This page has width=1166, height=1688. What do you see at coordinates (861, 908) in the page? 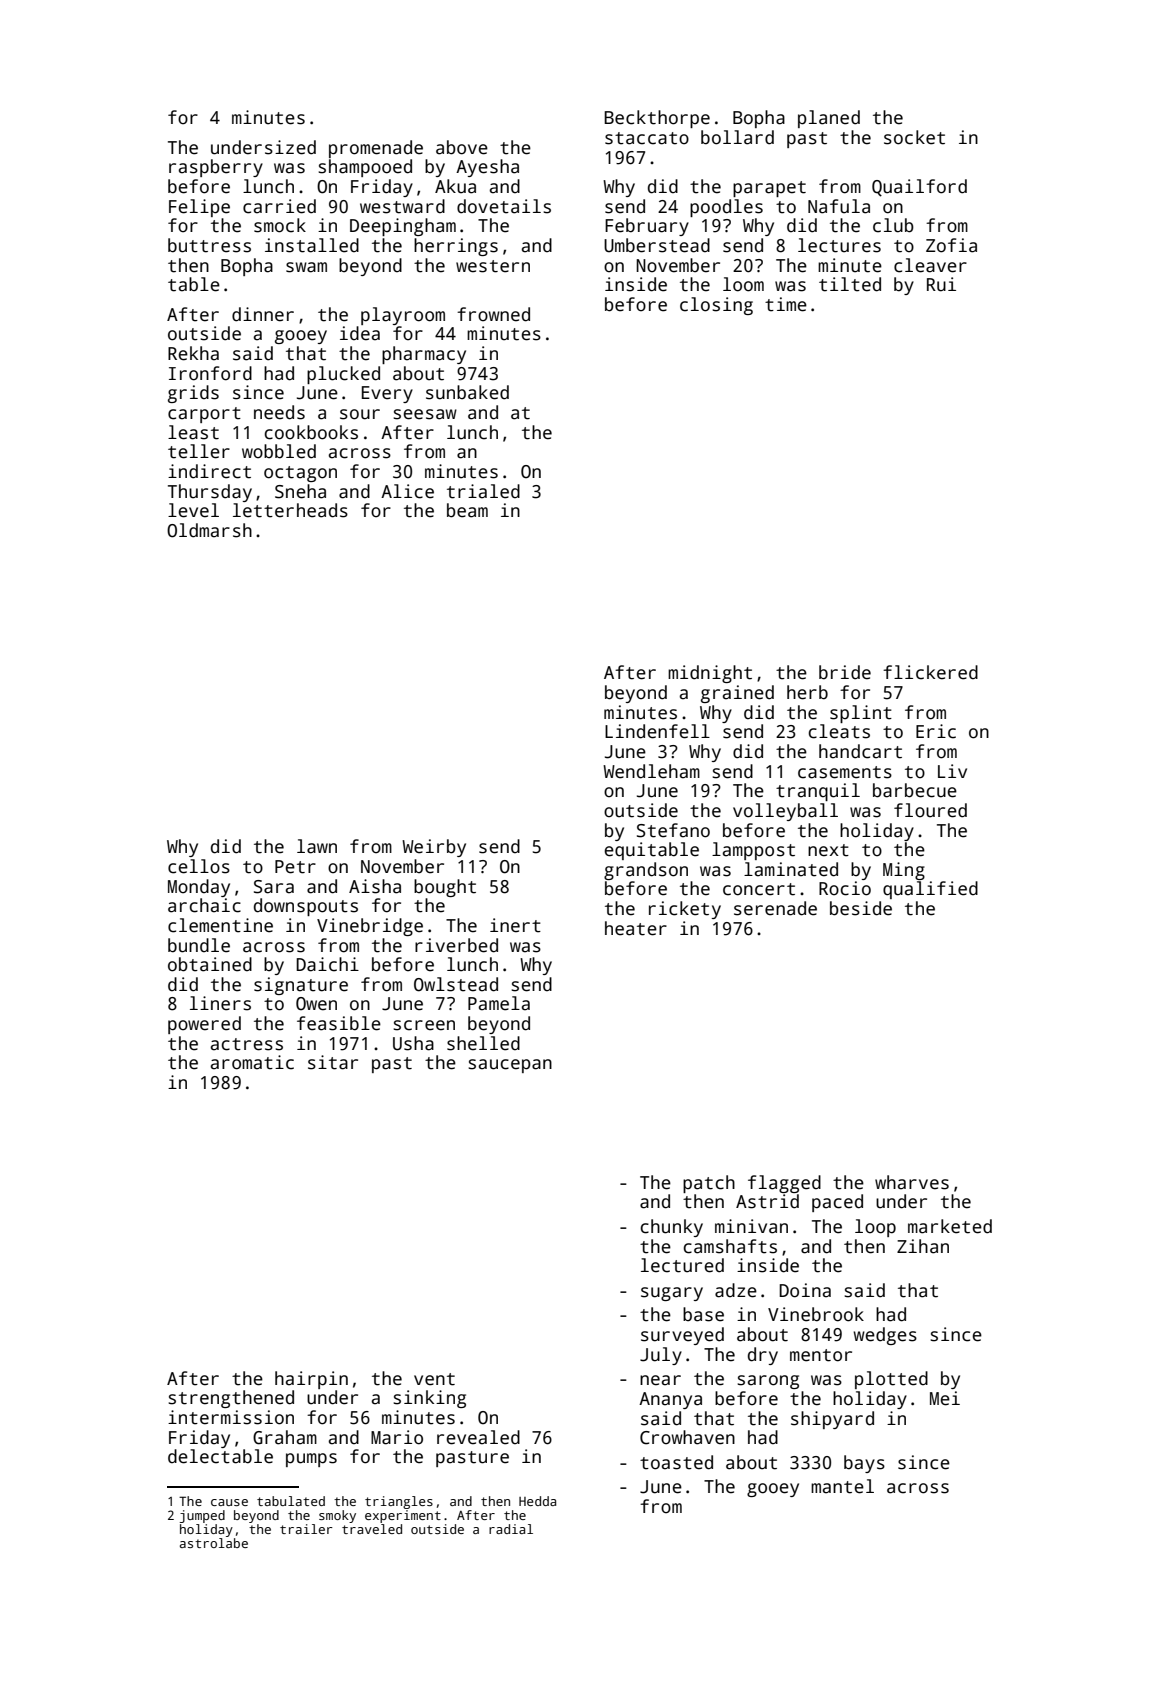
I see `beside` at bounding box center [861, 908].
